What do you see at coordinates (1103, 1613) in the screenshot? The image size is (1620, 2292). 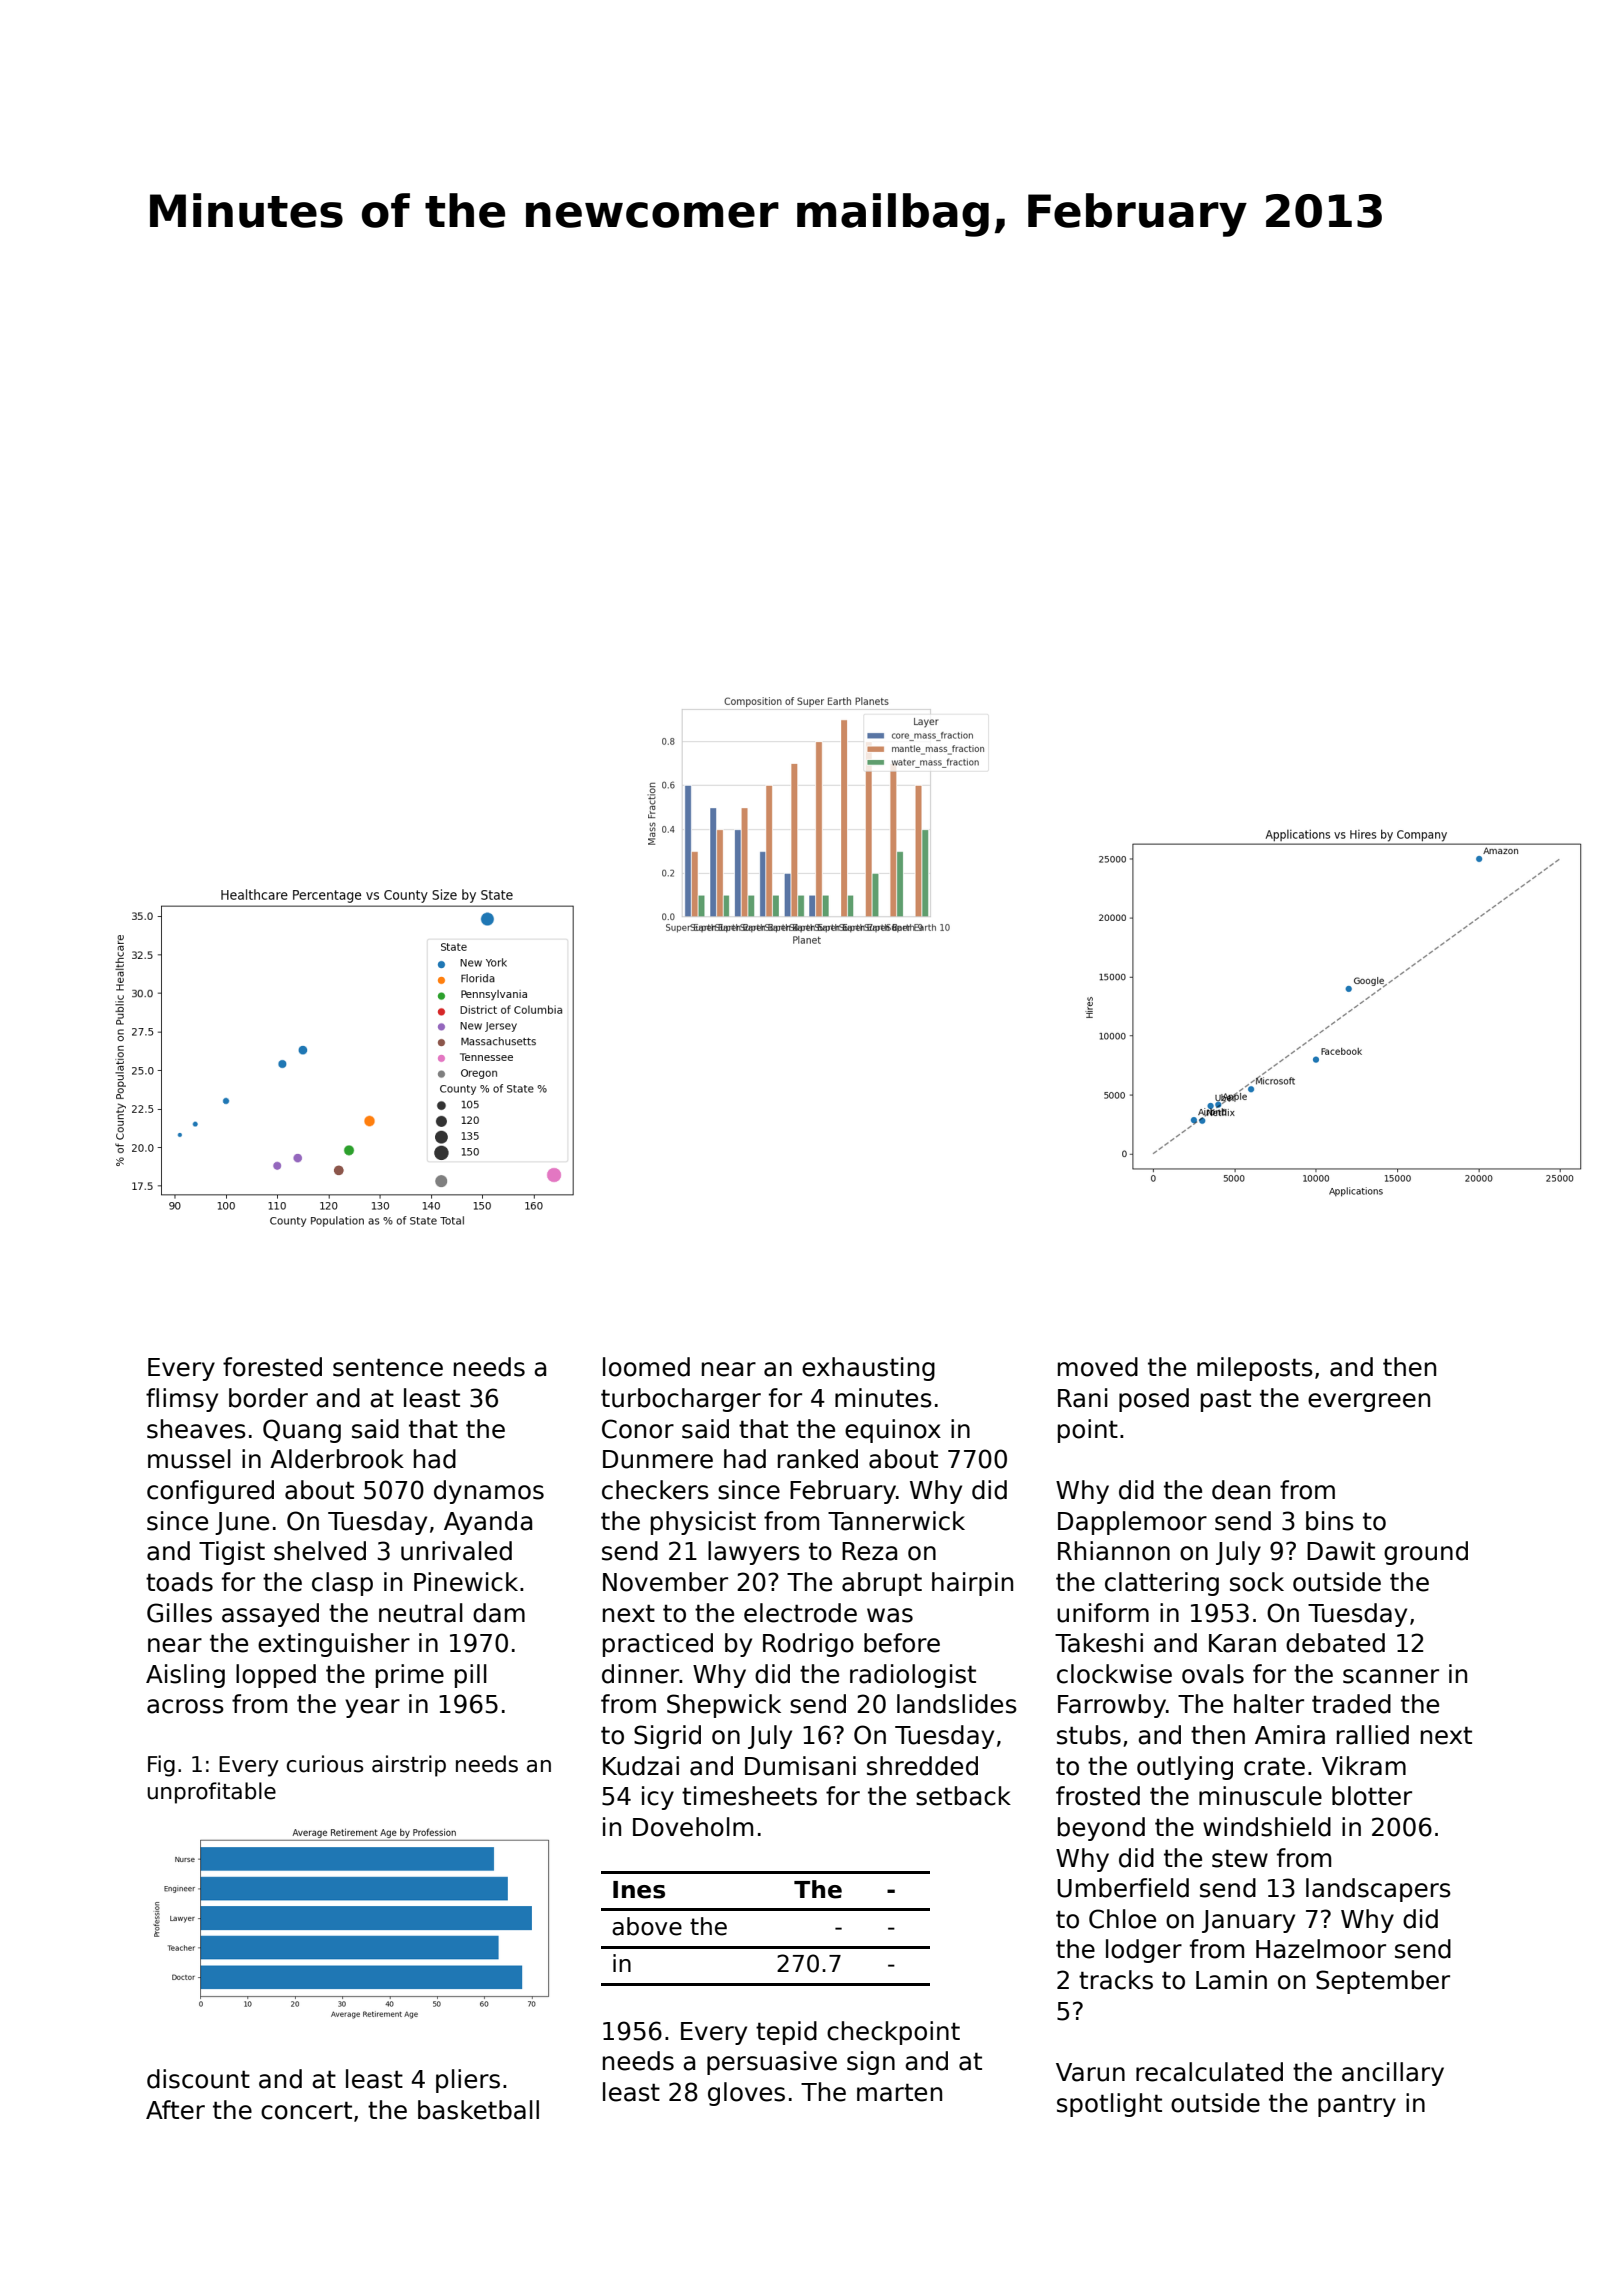 I see `uniform` at bounding box center [1103, 1613].
